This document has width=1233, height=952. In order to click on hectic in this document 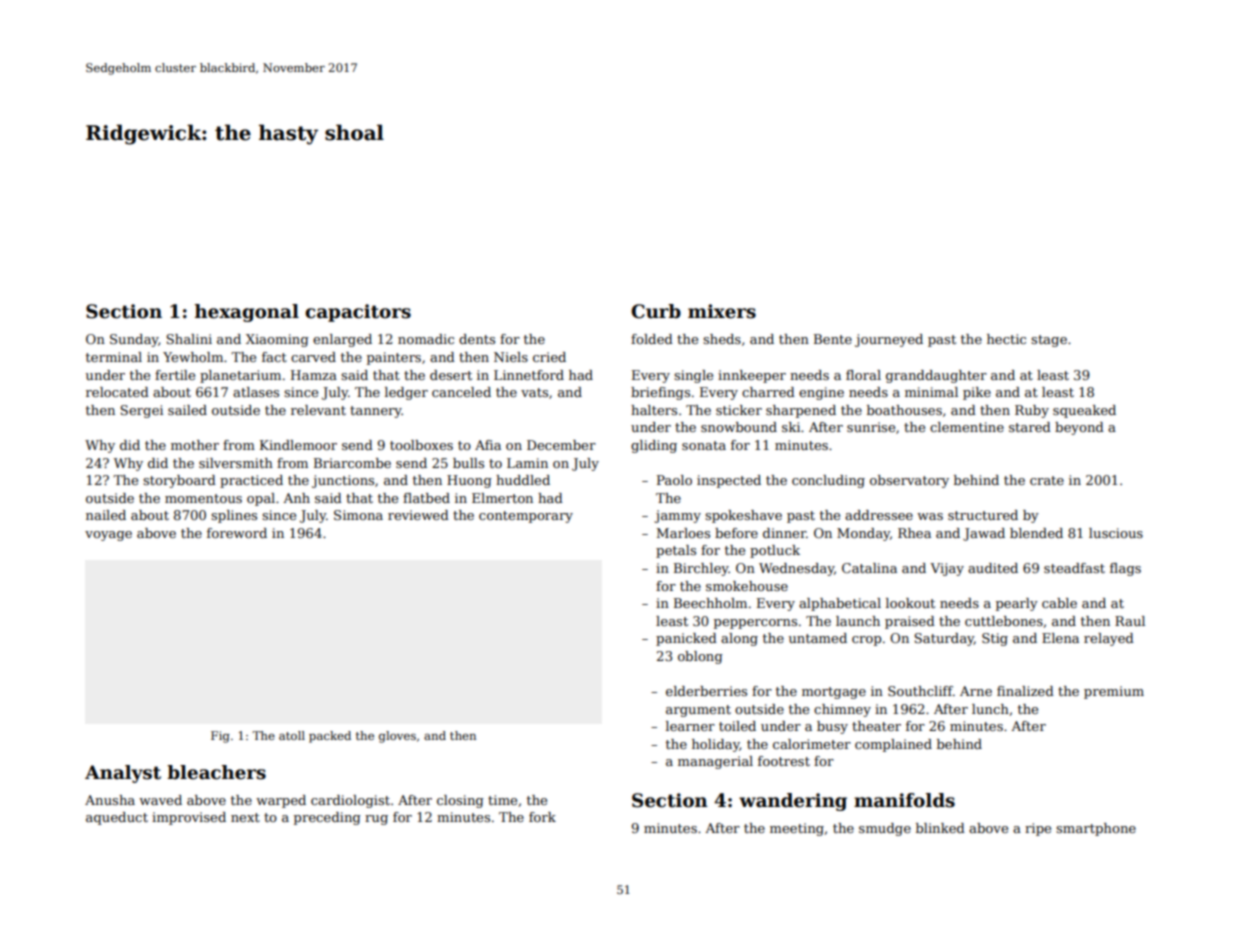, I will do `click(1006, 339)`.
